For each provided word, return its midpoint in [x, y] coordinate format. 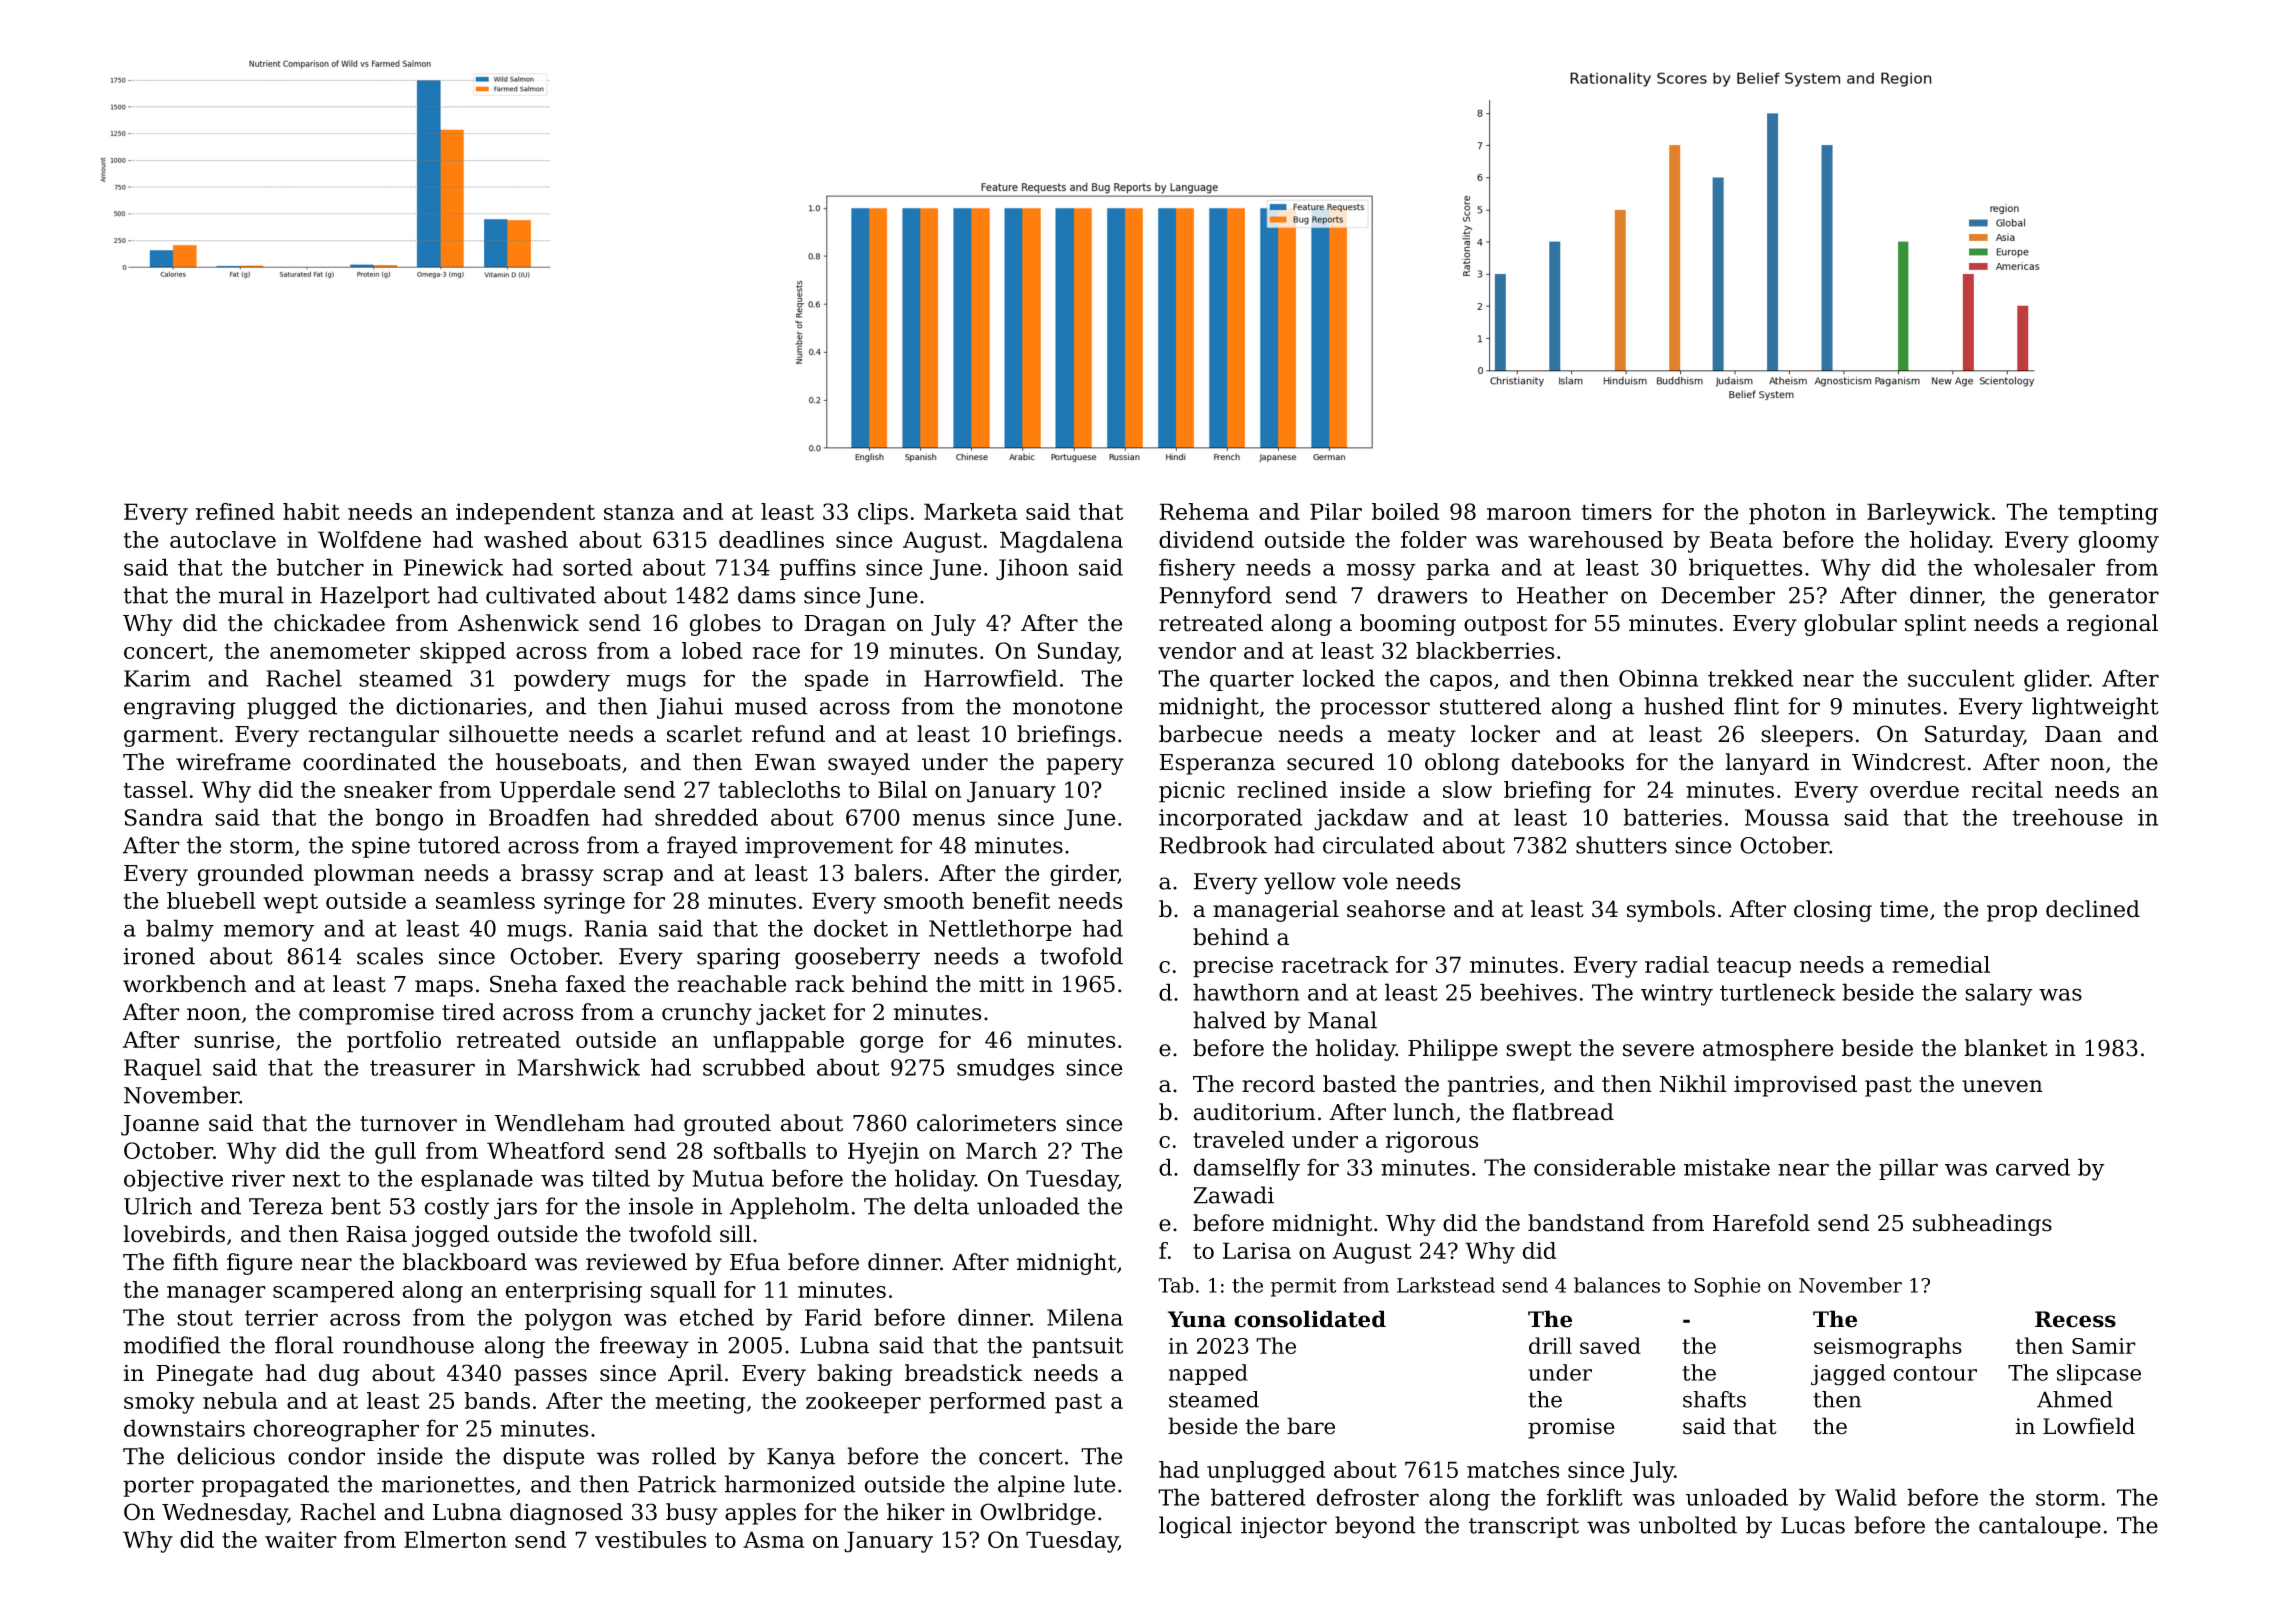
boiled [1405, 511]
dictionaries [461, 706]
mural [251, 595]
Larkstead [1446, 1285]
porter [158, 1487]
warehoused [1595, 539]
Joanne [160, 1125]
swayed [869, 764]
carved [2033, 1167]
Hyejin [883, 1153]
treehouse [2067, 817]
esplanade [477, 1180]
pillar [1908, 1169]
